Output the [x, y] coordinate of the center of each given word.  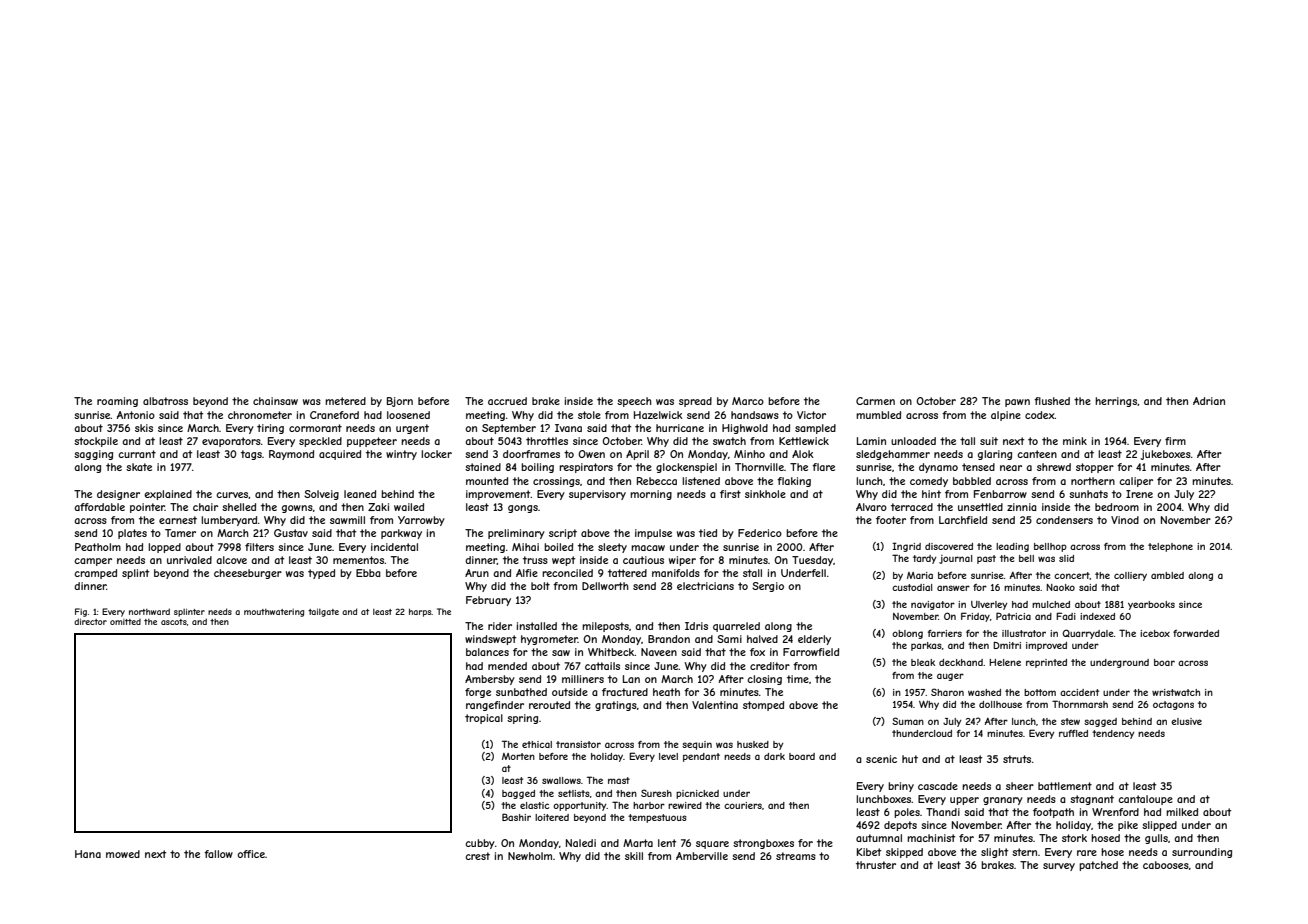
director [90, 621]
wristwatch [1176, 692]
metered [345, 401]
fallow [218, 854]
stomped [763, 706]
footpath [1053, 813]
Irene [1139, 494]
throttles [547, 441]
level [668, 756]
